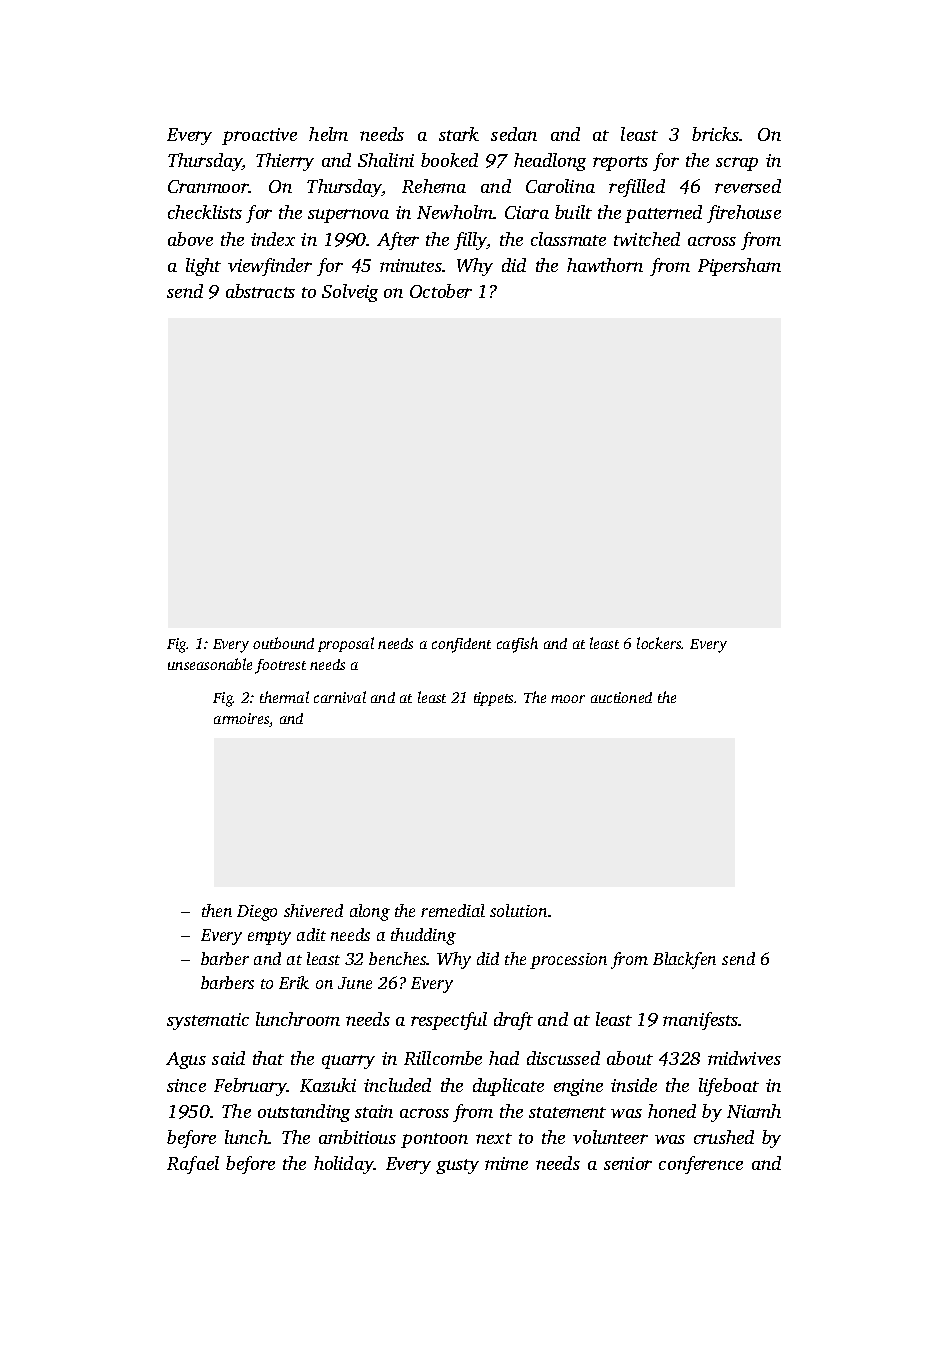 The height and width of the page is (1347, 949). I want to click on proactive, so click(259, 136).
